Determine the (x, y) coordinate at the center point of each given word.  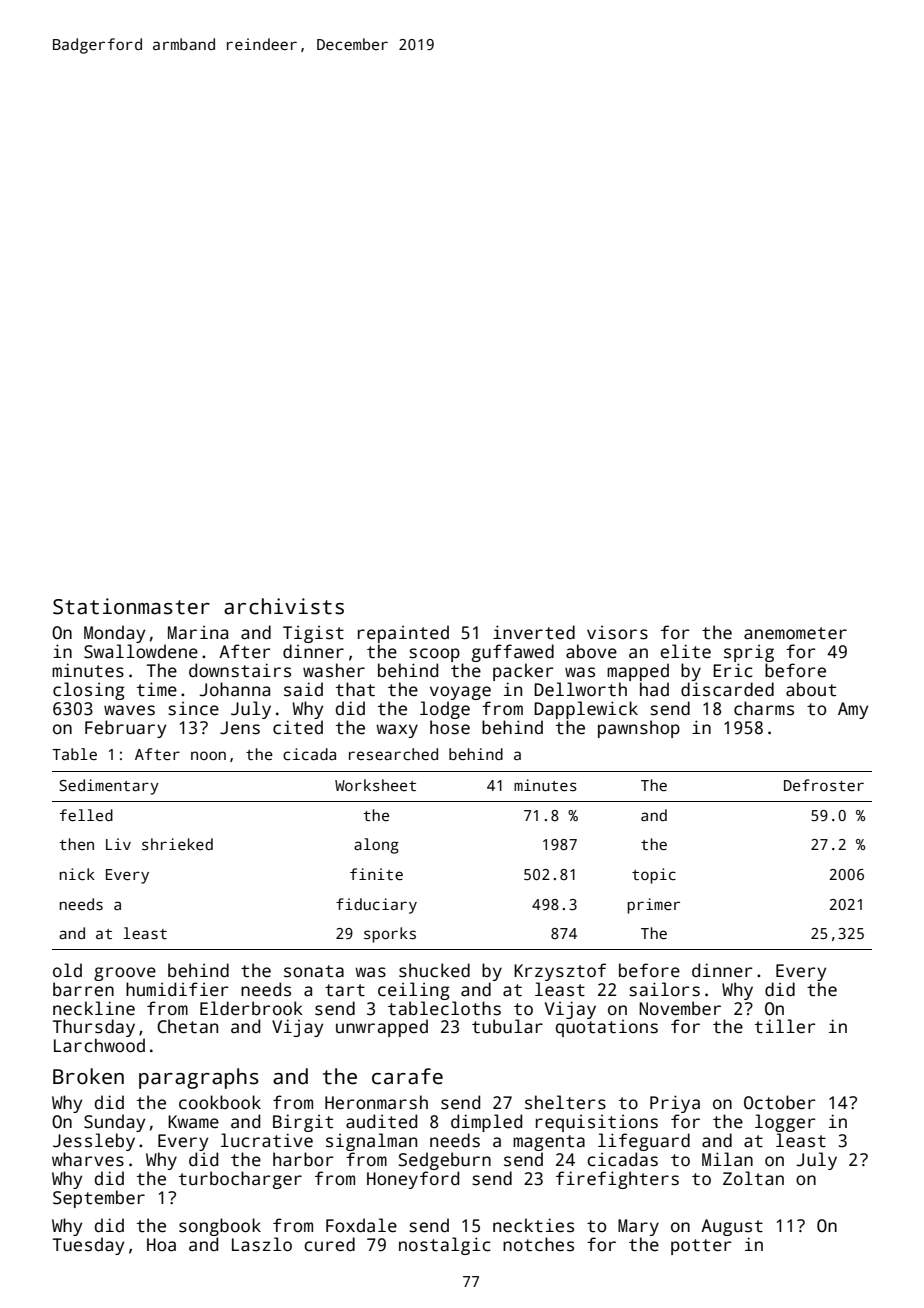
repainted (403, 634)
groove (125, 974)
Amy (853, 710)
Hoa (161, 1245)
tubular (507, 1026)
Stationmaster (131, 606)
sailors (664, 989)
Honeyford (413, 1180)
